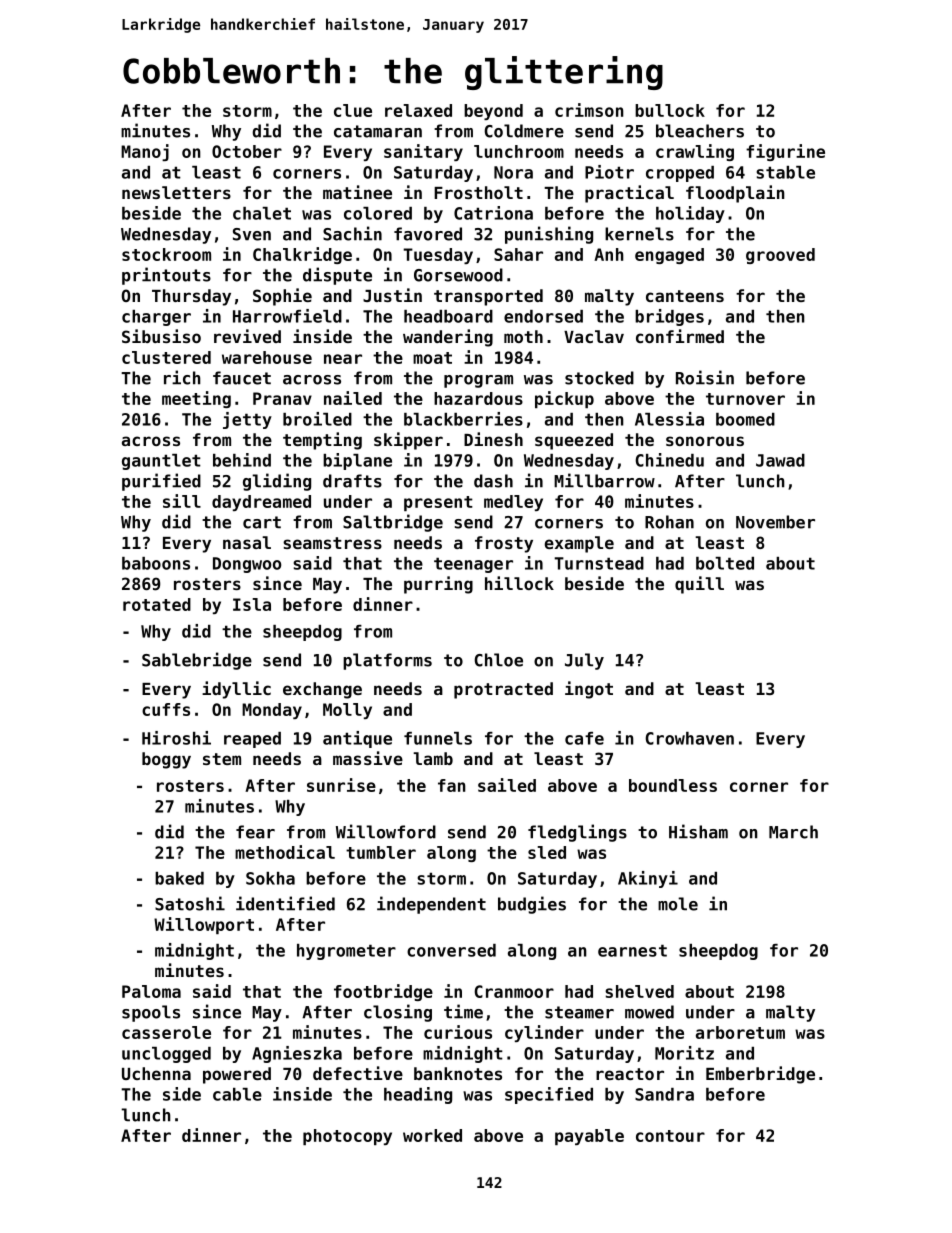 The image size is (952, 1233). Describe the element at coordinates (166, 760) in the image. I see `boggy` at that location.
